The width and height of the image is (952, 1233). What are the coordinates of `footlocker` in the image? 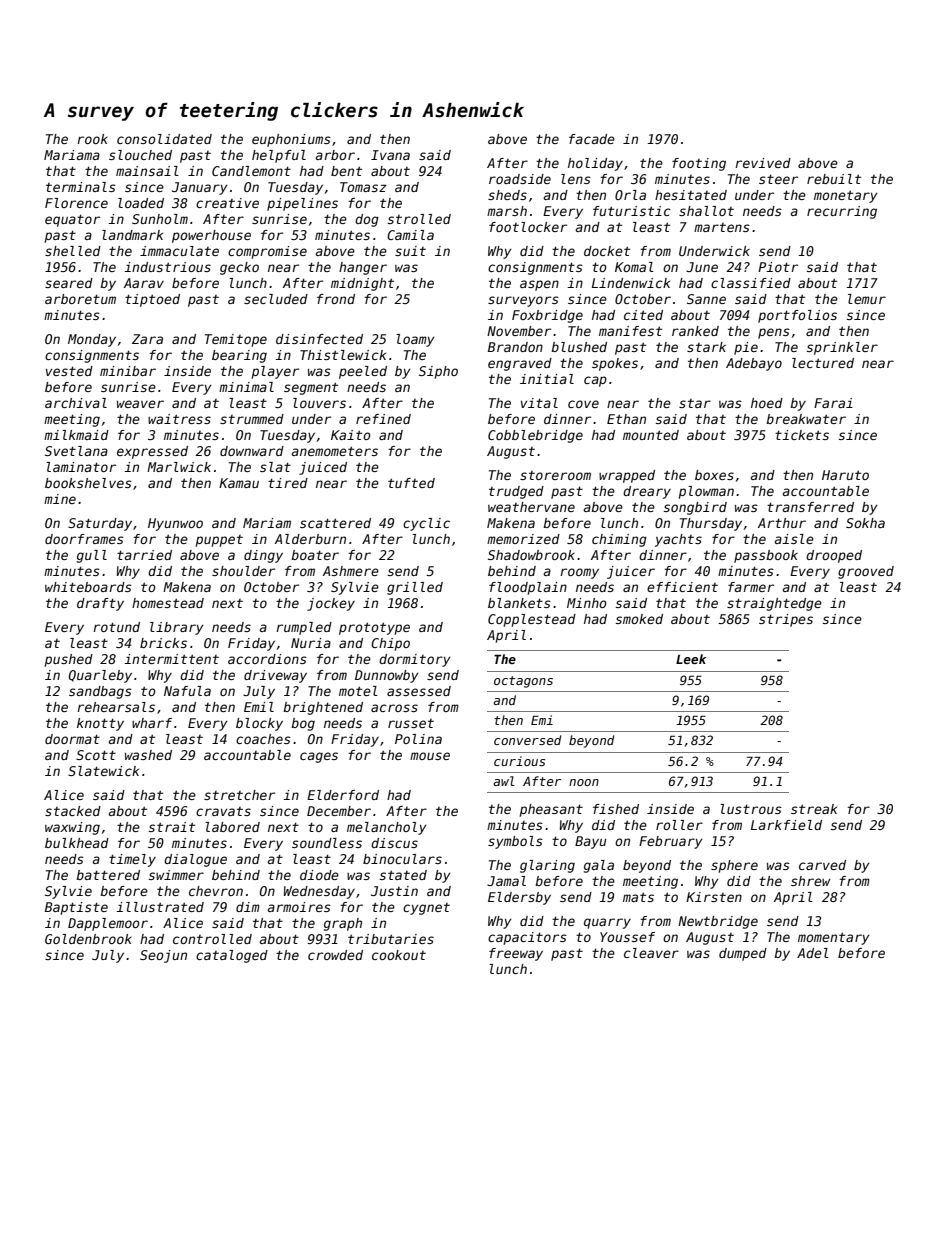 It's located at (528, 227).
